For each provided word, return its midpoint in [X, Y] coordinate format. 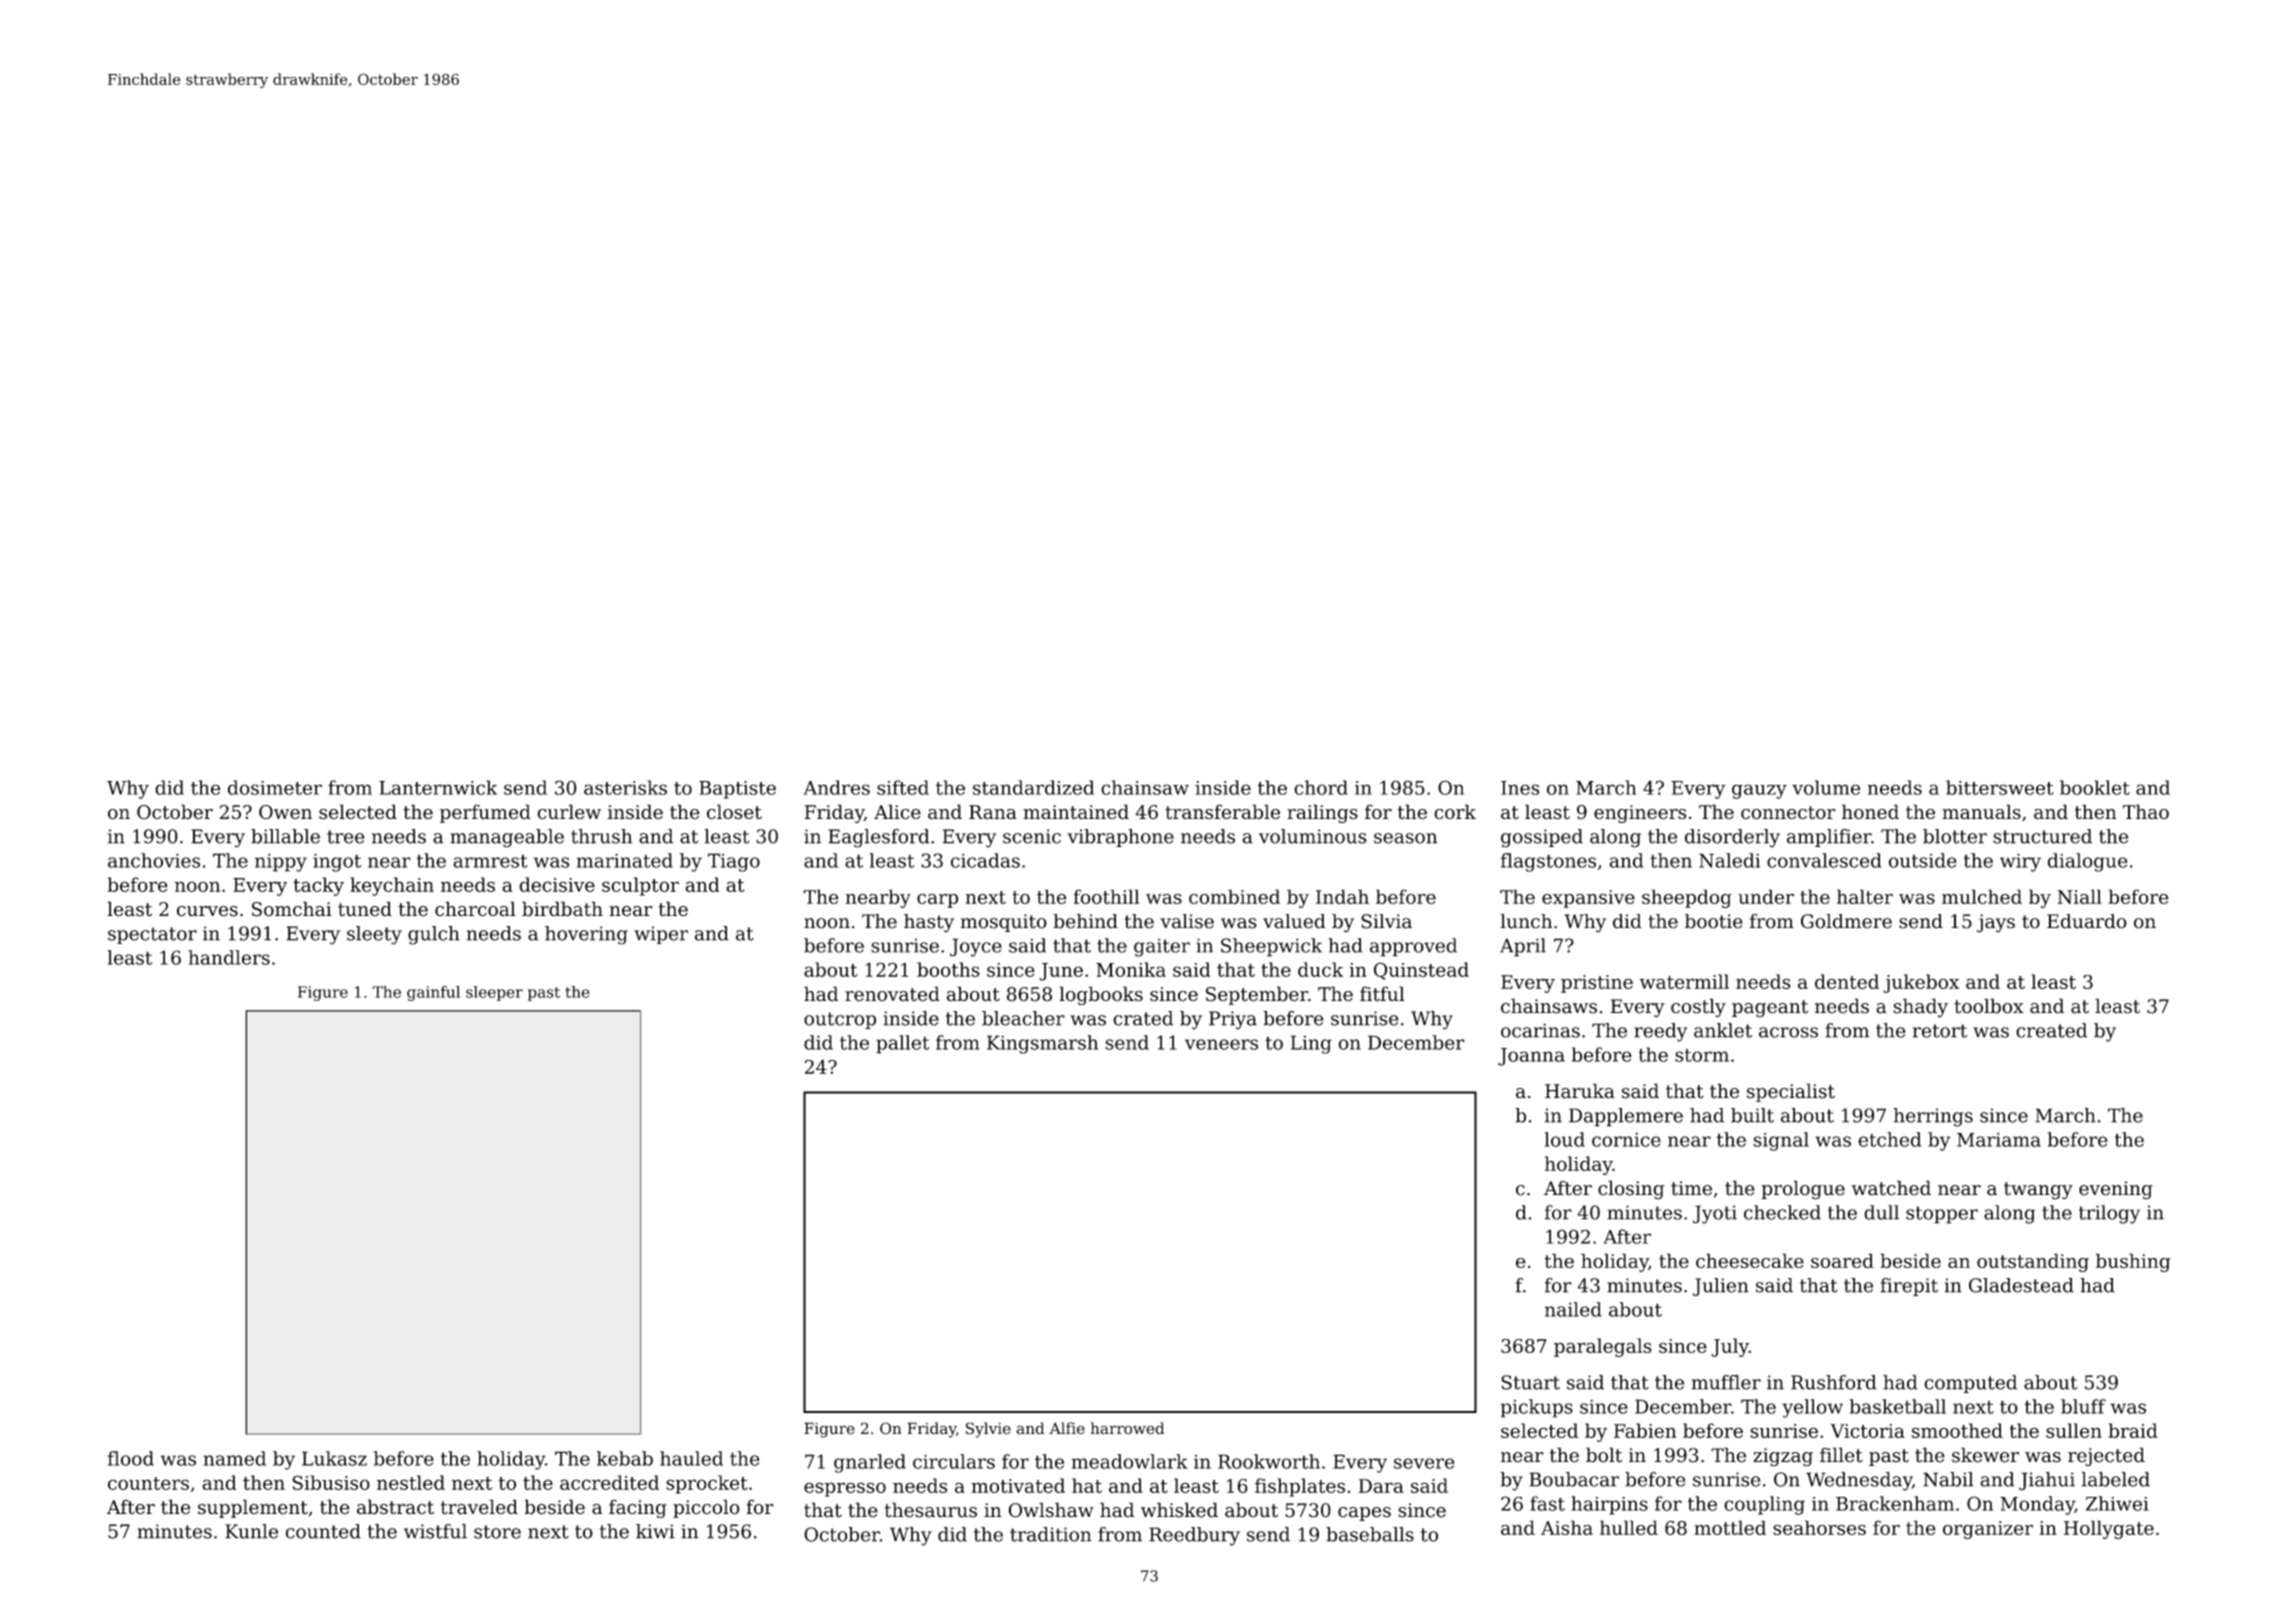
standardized [1033, 787]
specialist [1791, 1092]
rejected [2106, 1456]
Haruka [1580, 1091]
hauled [691, 1458]
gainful [433, 993]
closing [1631, 1190]
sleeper [494, 993]
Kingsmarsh [1042, 1044]
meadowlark [1130, 1461]
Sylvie [988, 1430]
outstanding [2033, 1262]
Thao [2146, 811]
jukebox [1921, 983]
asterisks [625, 787]
